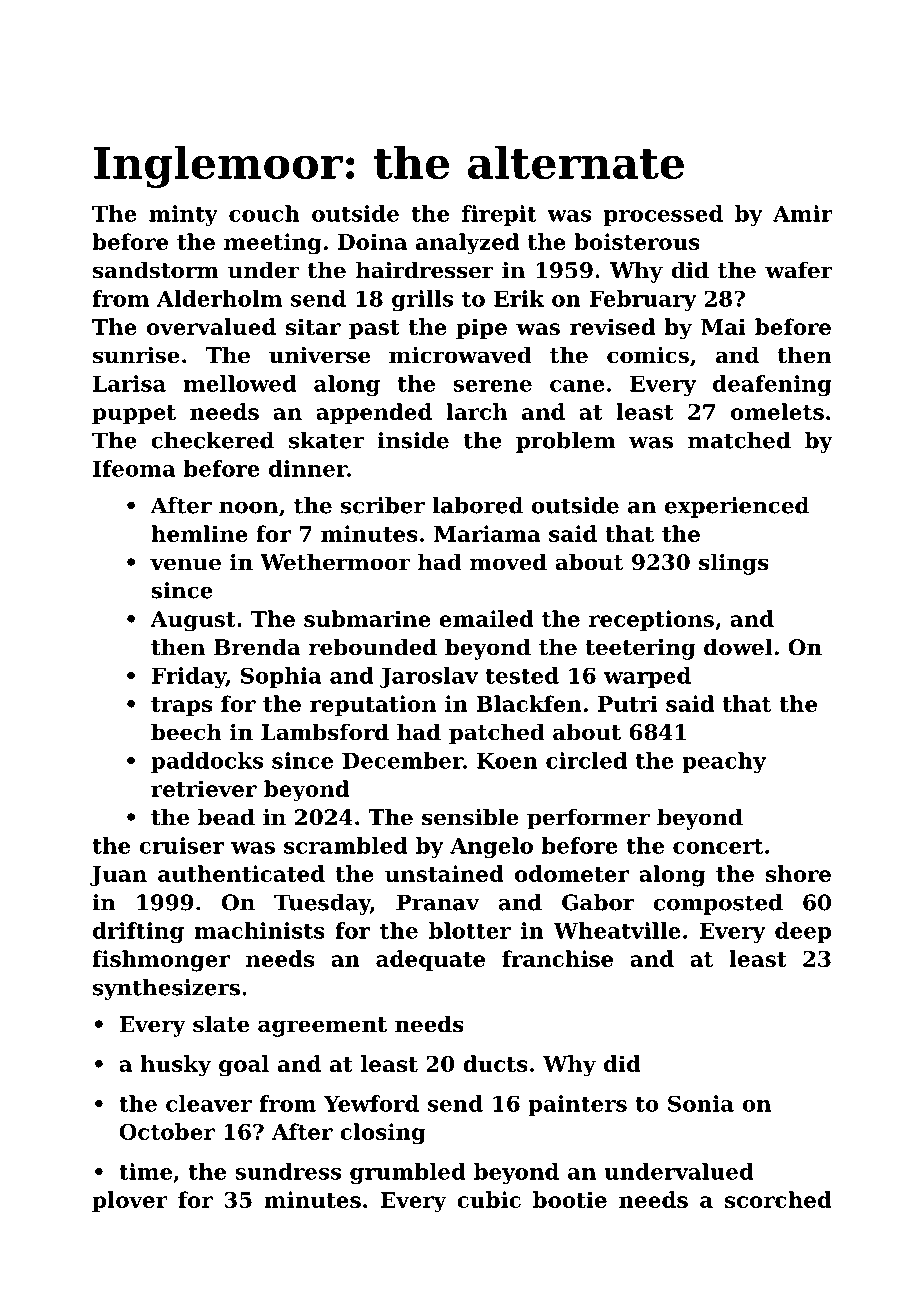 This document has height=1311, width=924. Describe the element at coordinates (209, 1103) in the document. I see `cleaver` at that location.
